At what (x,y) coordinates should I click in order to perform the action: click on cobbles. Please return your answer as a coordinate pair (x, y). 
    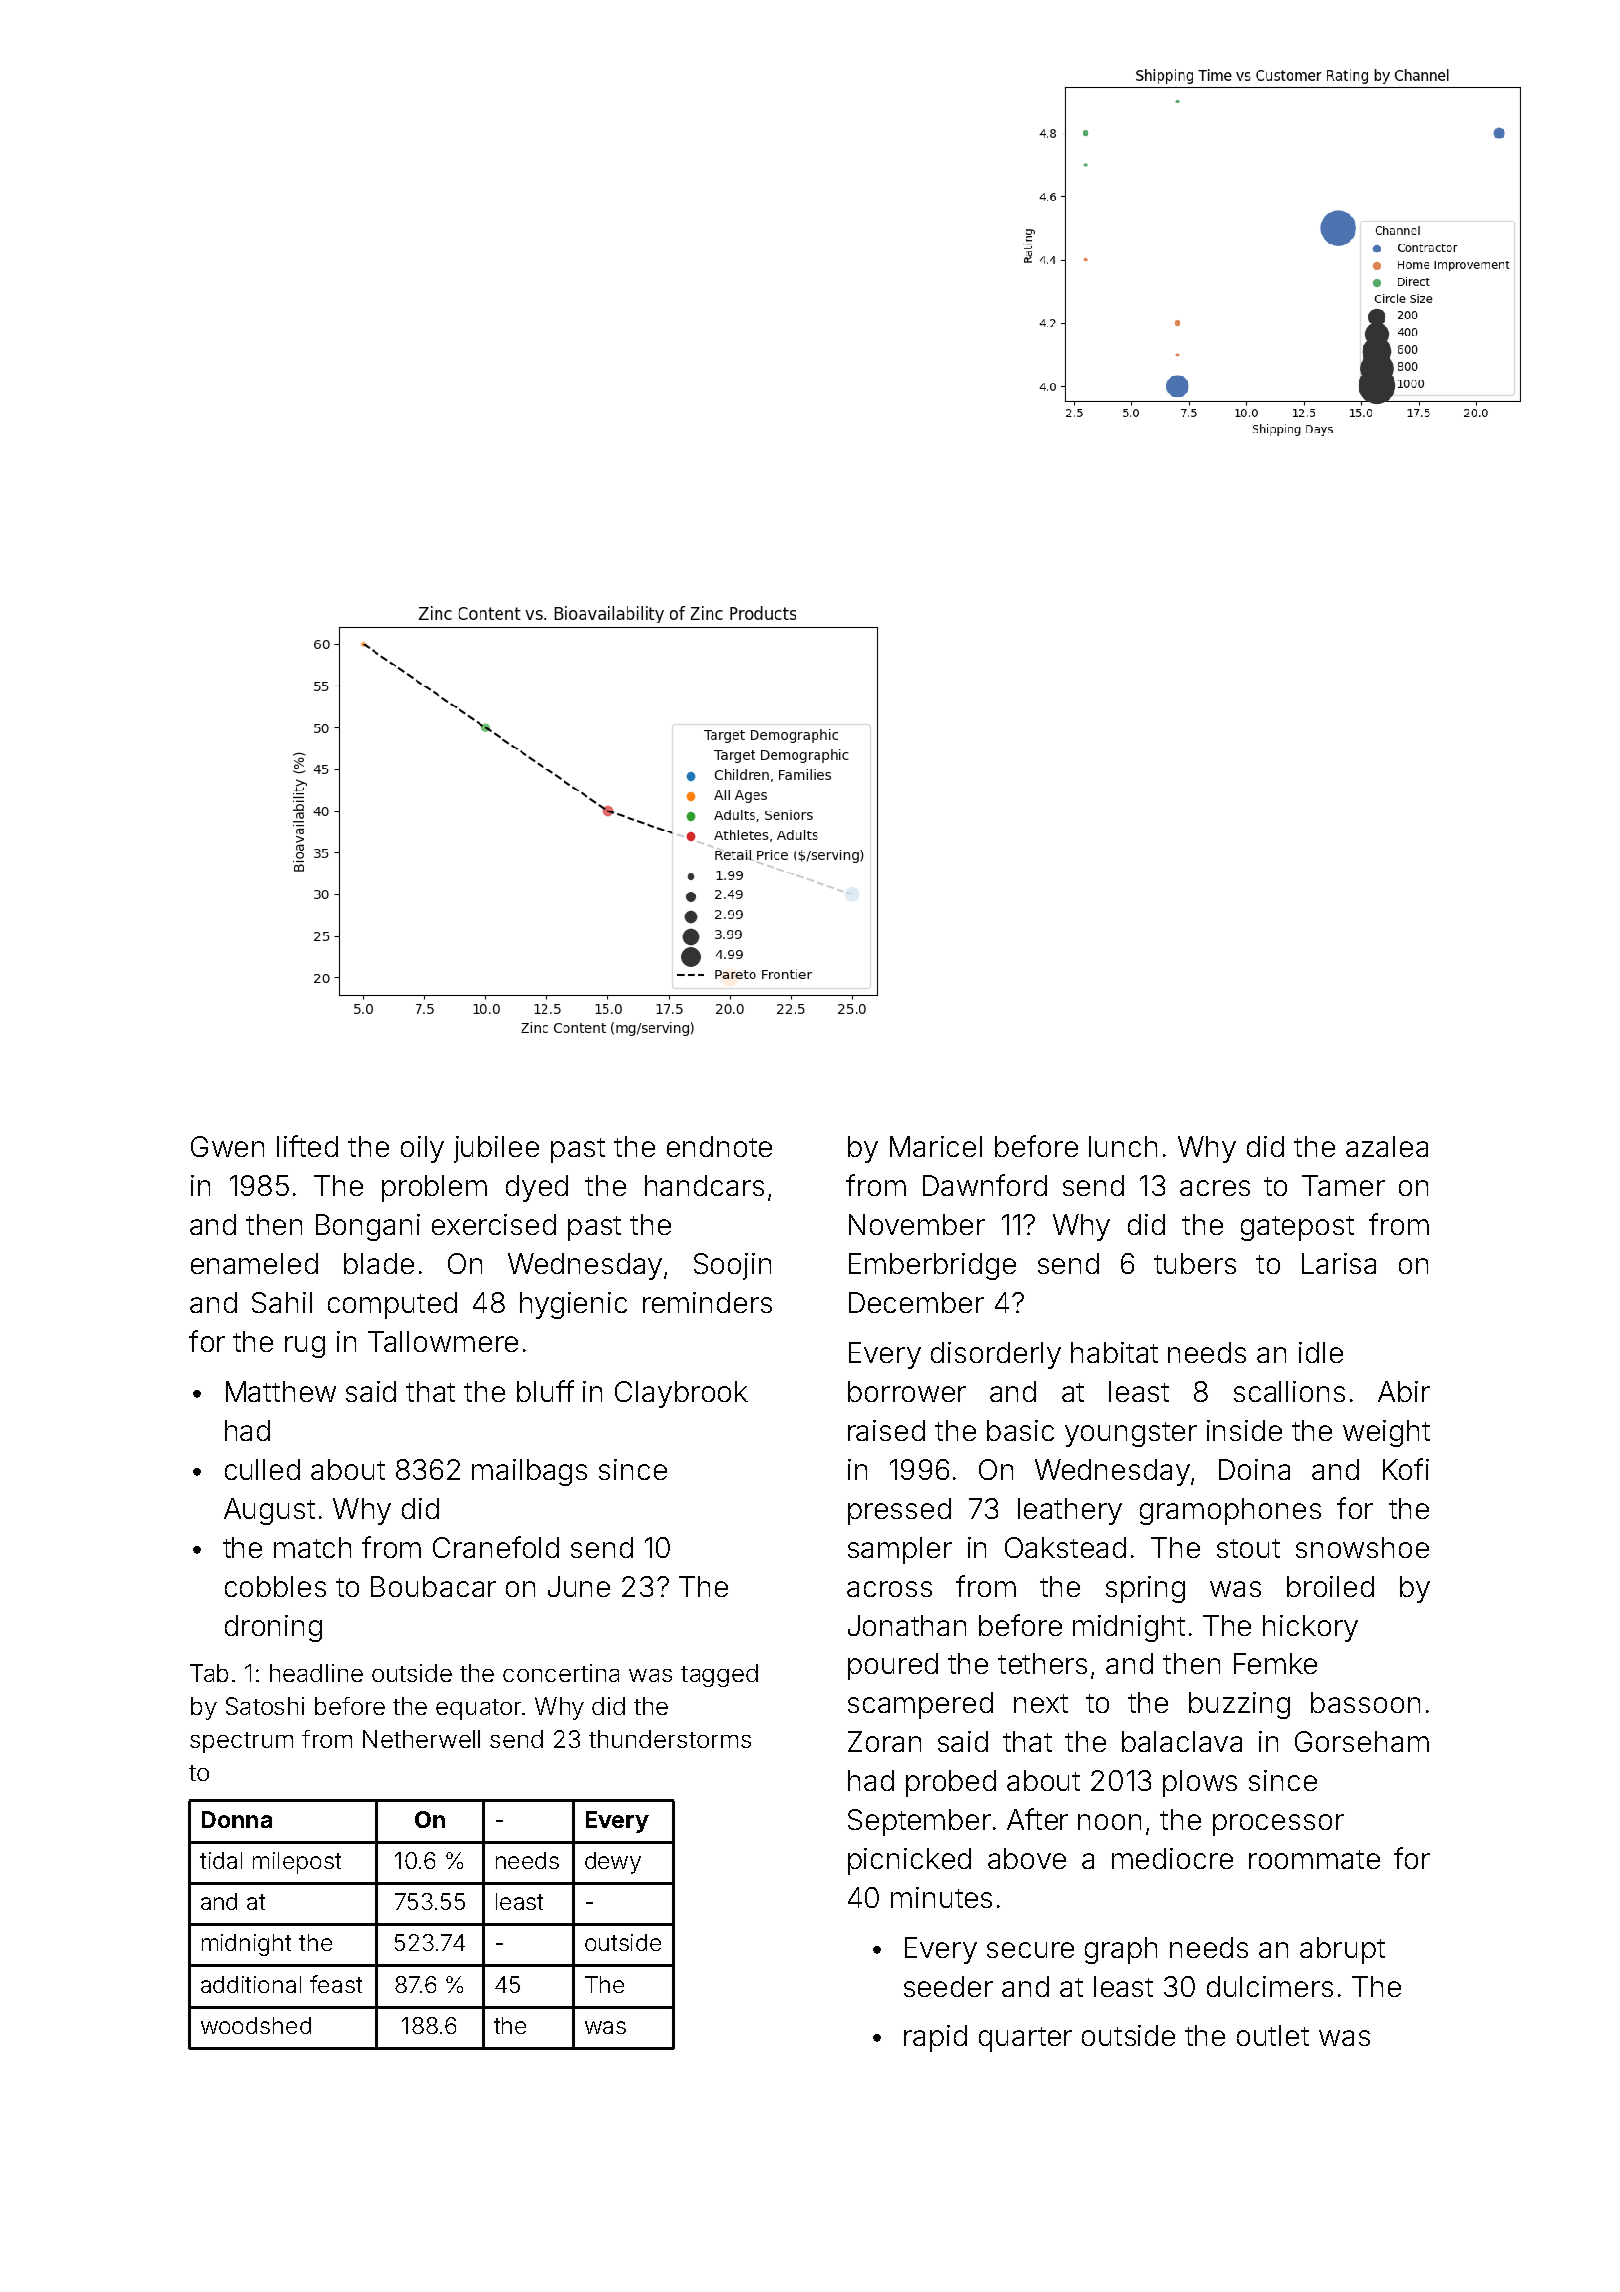
    Looking at the image, I should click on (275, 1586).
